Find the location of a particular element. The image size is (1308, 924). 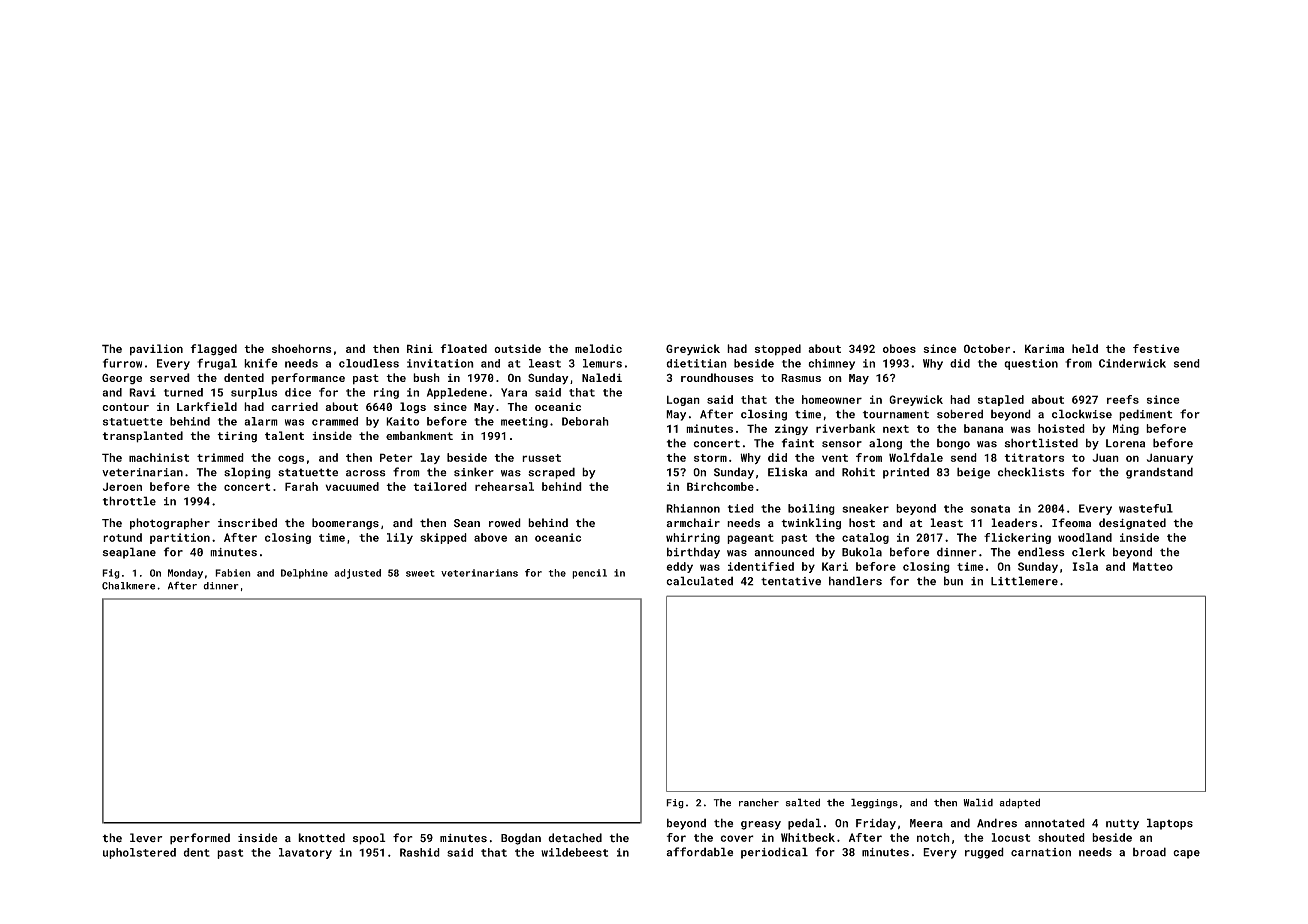

melodic is located at coordinates (598, 348).
